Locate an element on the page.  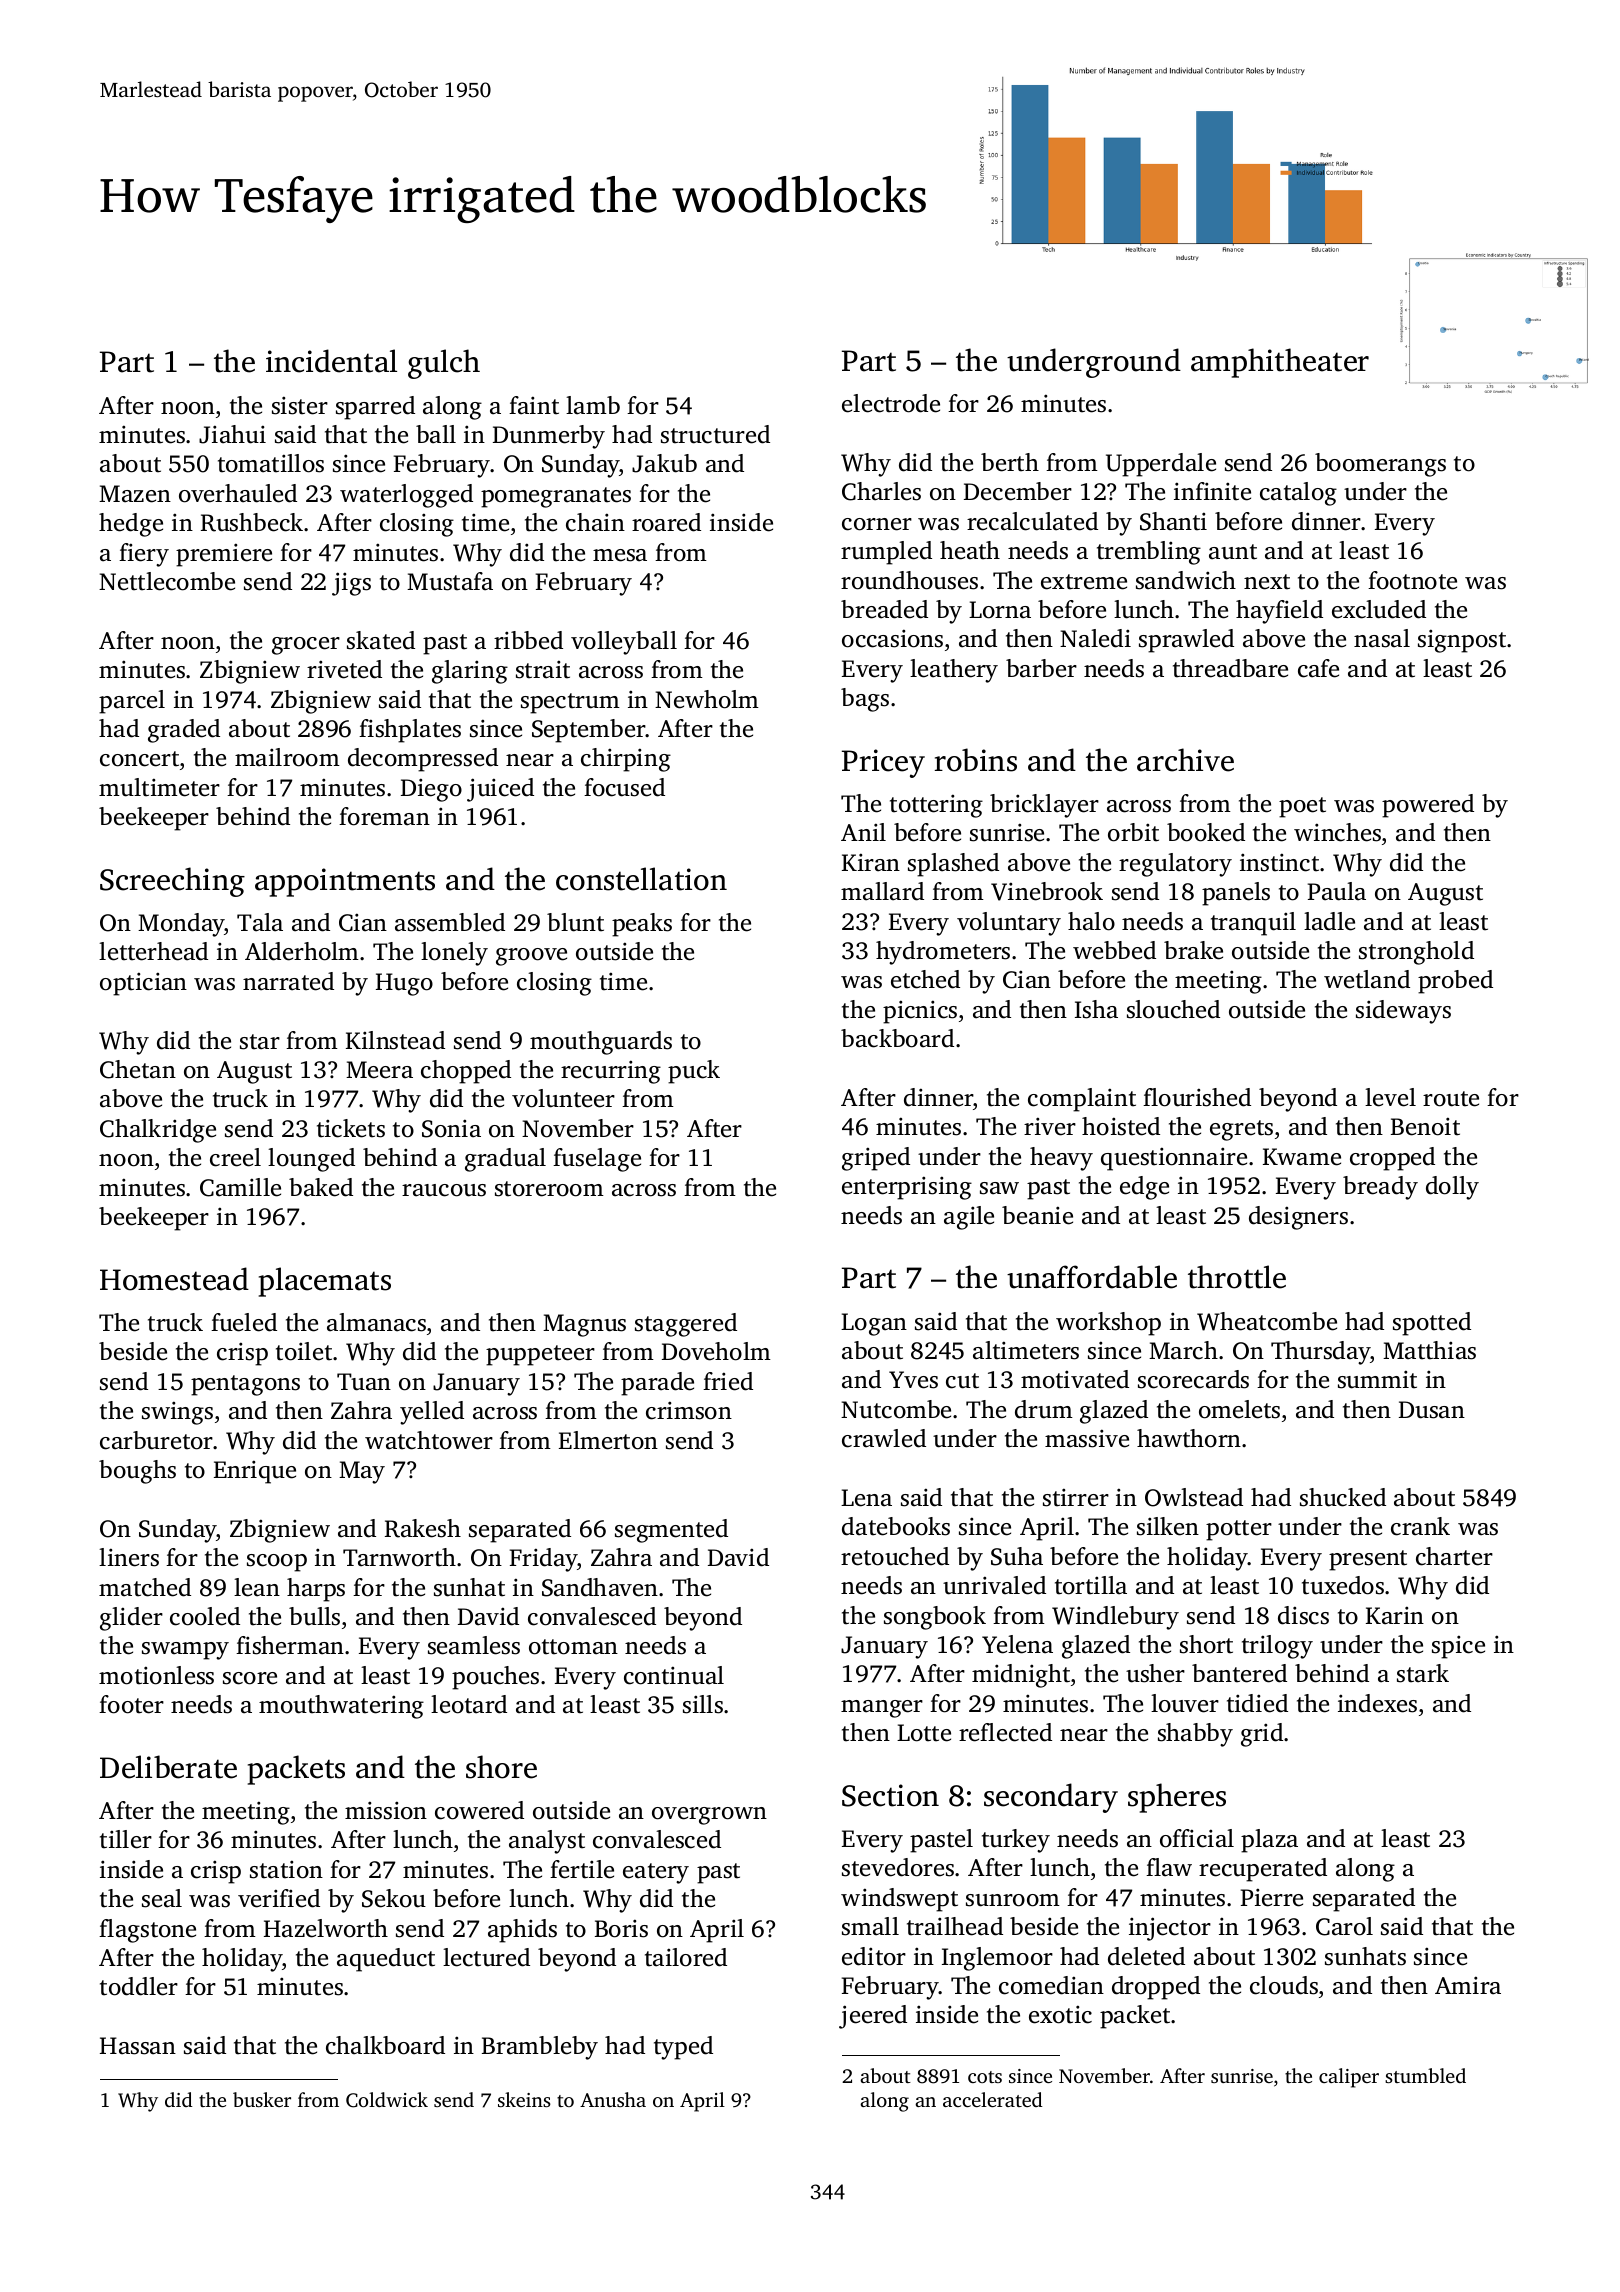
electrode is located at coordinates (891, 403).
